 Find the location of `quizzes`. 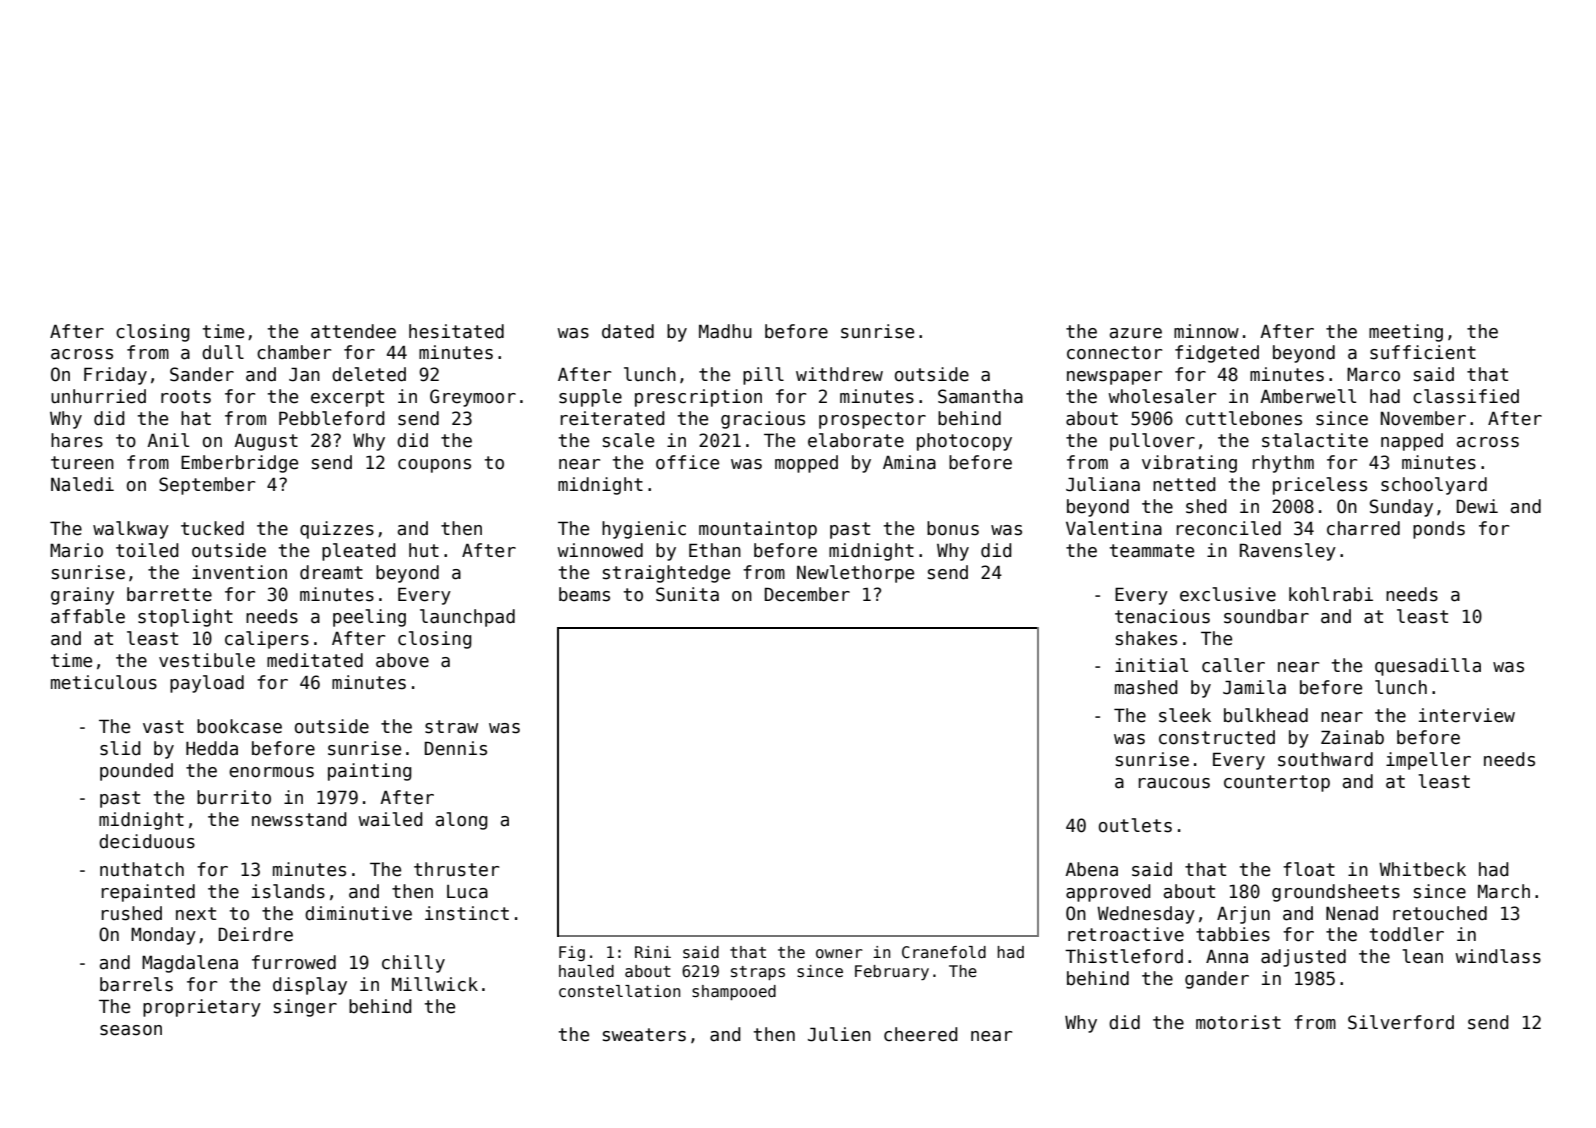

quizzes is located at coordinates (337, 530).
